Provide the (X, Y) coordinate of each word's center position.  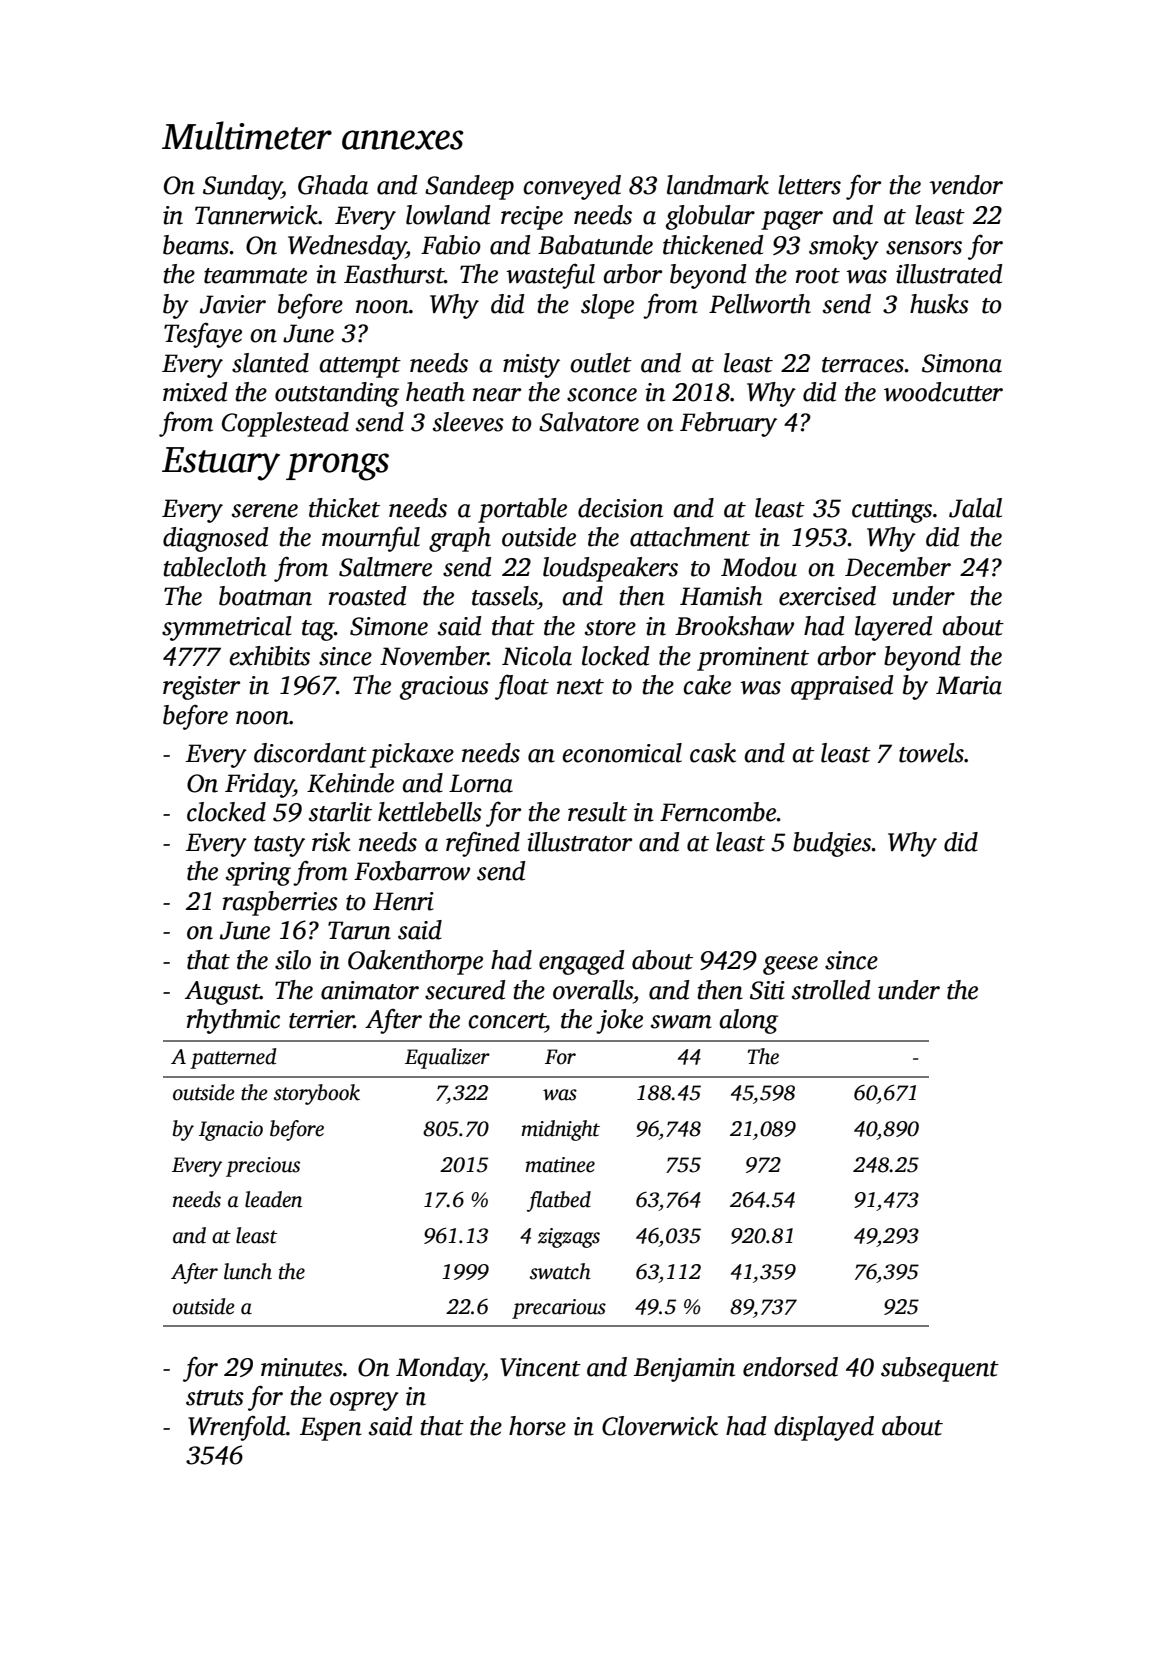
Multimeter (247, 135)
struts (215, 1398)
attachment (690, 537)
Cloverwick (660, 1426)
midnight (560, 1130)
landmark (718, 185)
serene (265, 511)
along (748, 1021)
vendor (966, 185)
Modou (759, 567)
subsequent (940, 1369)
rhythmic (233, 1021)
